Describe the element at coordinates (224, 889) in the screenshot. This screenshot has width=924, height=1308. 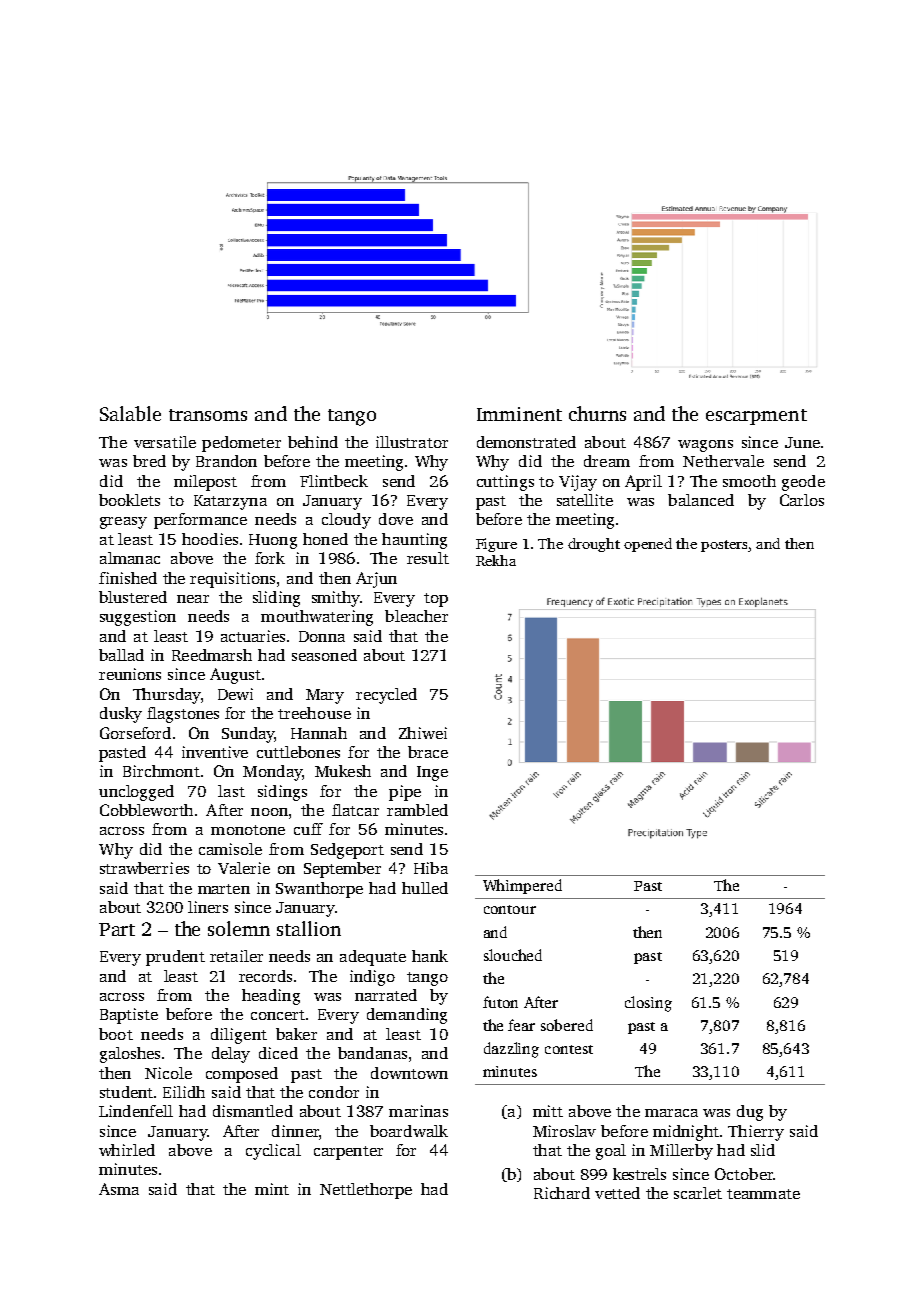
I see `marten` at that location.
